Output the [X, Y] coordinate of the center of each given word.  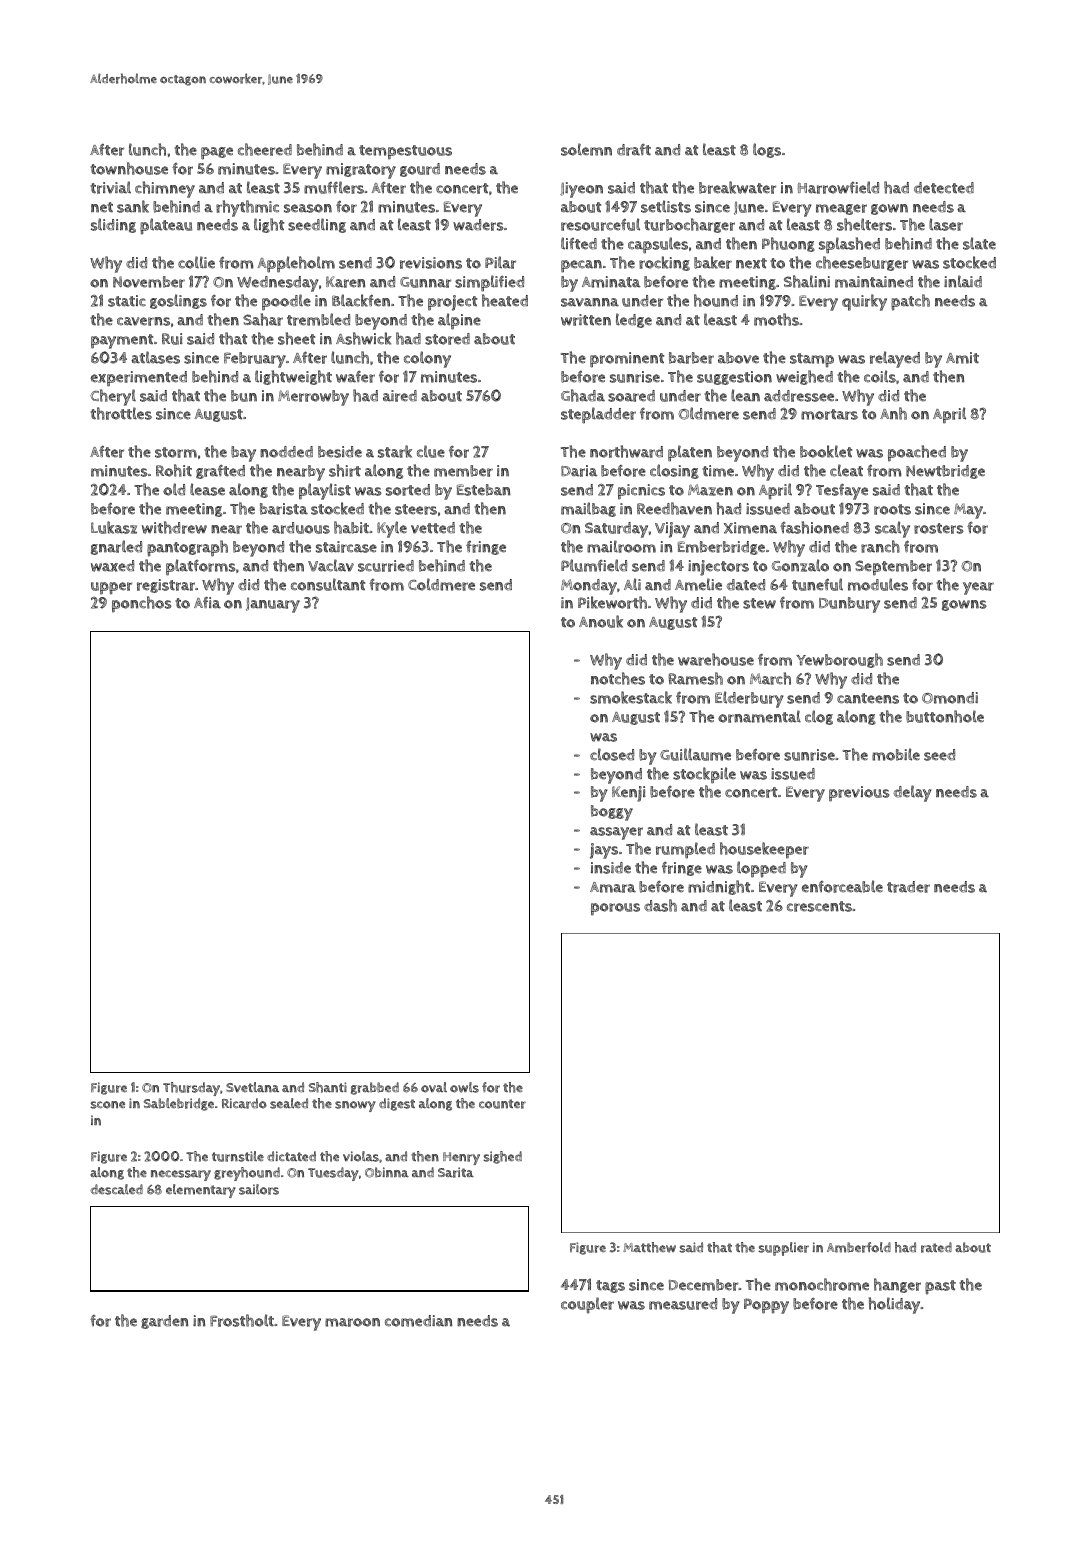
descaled [116, 1189]
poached [917, 453]
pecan [581, 266]
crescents [819, 906]
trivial [110, 187]
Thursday [191, 1089]
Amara [613, 887]
